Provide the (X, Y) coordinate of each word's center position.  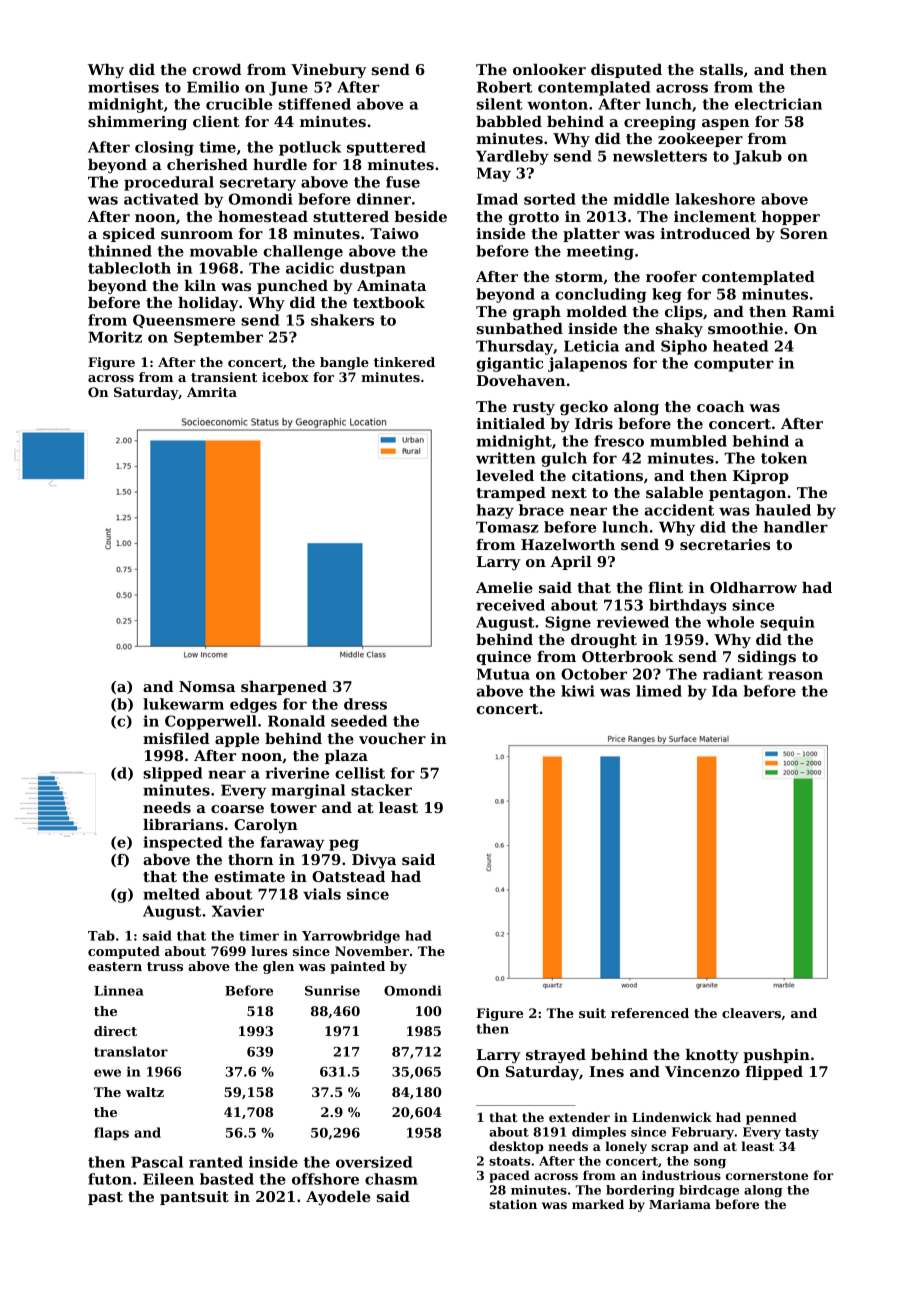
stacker (381, 790)
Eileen (168, 1179)
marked (598, 1204)
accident (679, 510)
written (506, 458)
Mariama (680, 1204)
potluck (310, 148)
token (784, 458)
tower (293, 808)
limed (659, 691)
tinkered (404, 362)
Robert (504, 87)
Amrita (212, 392)
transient (224, 377)
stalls (721, 69)
